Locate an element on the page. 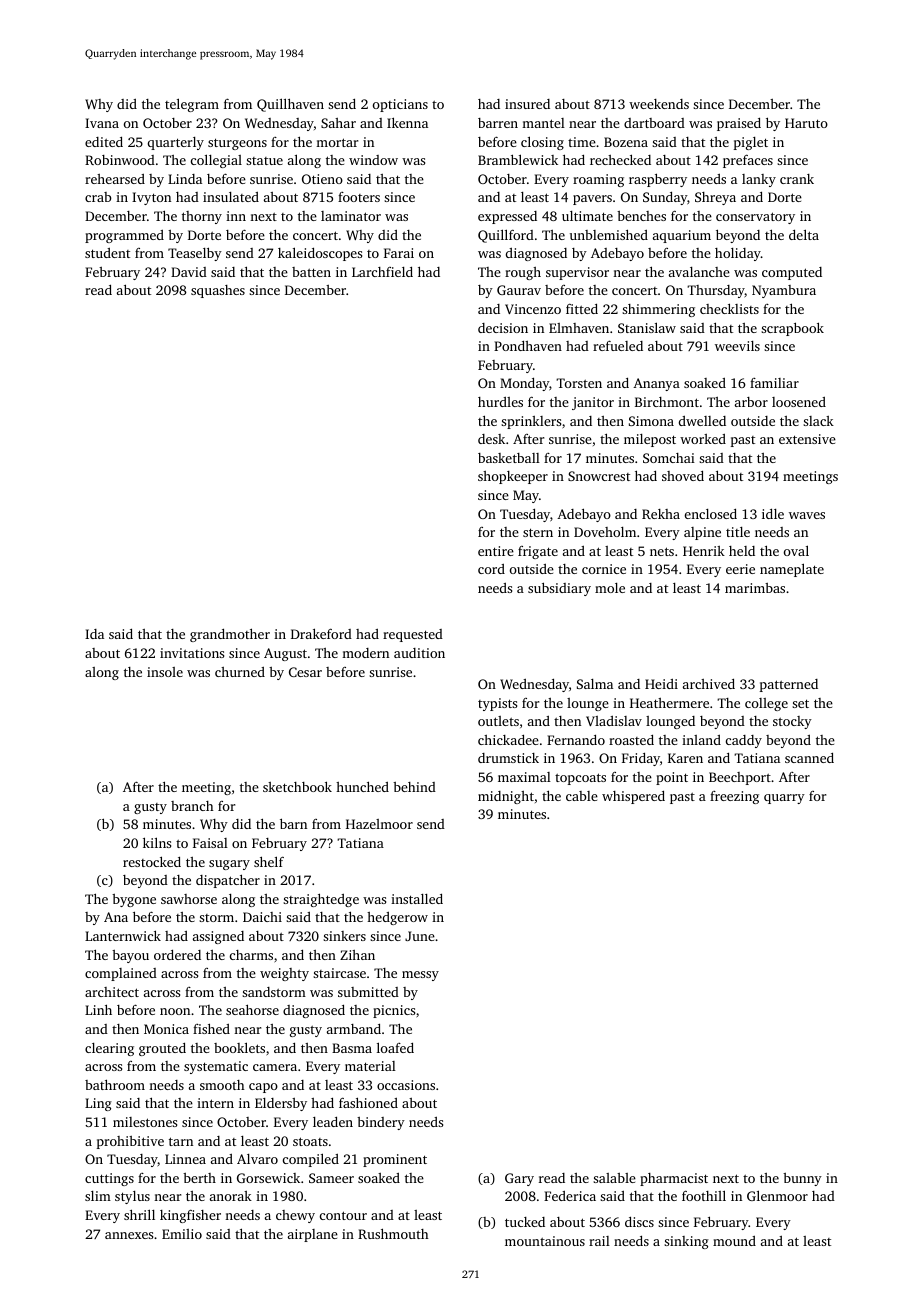  invitations is located at coordinates (192, 653).
